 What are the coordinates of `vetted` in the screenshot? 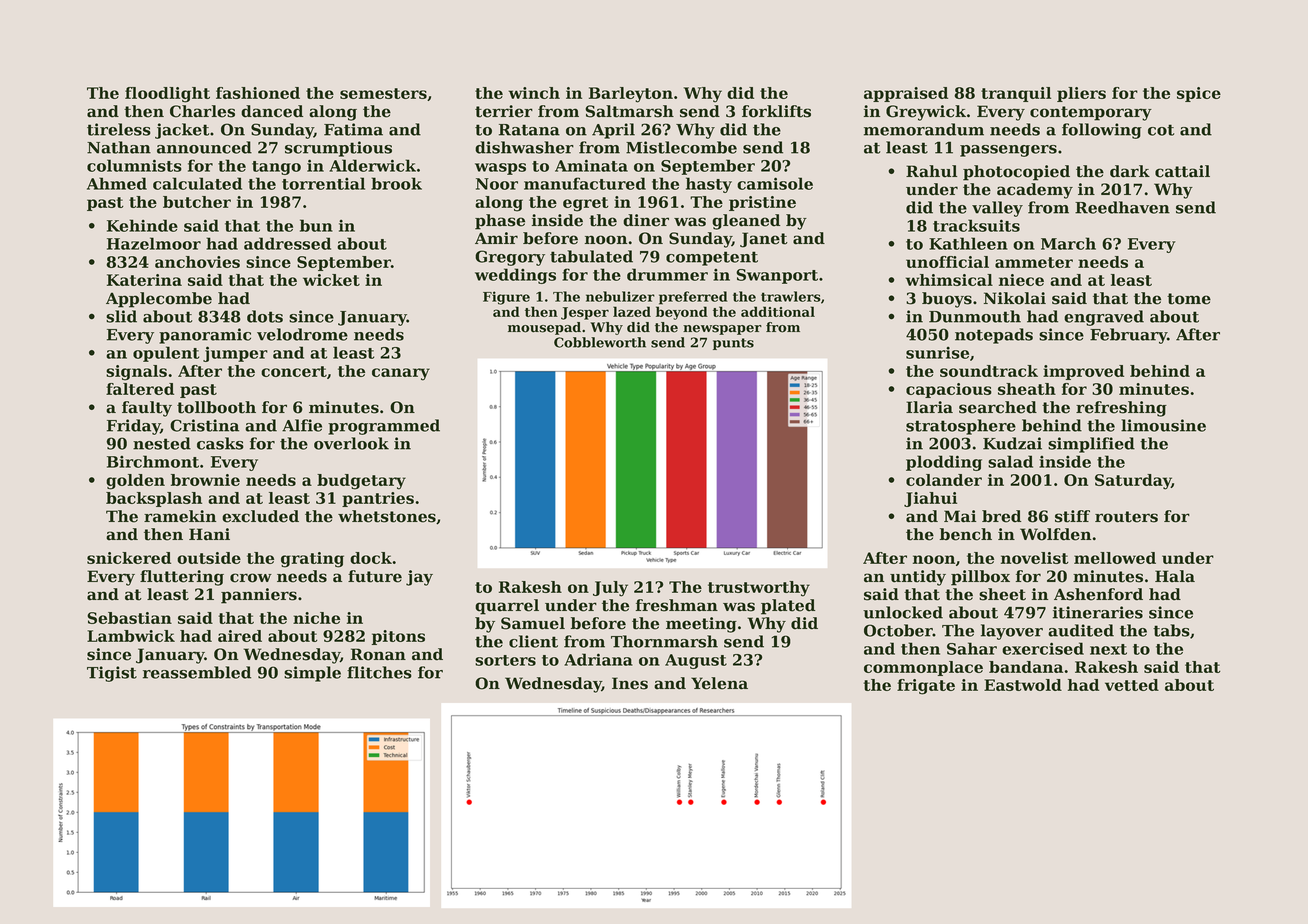 It's located at (1132, 685).
